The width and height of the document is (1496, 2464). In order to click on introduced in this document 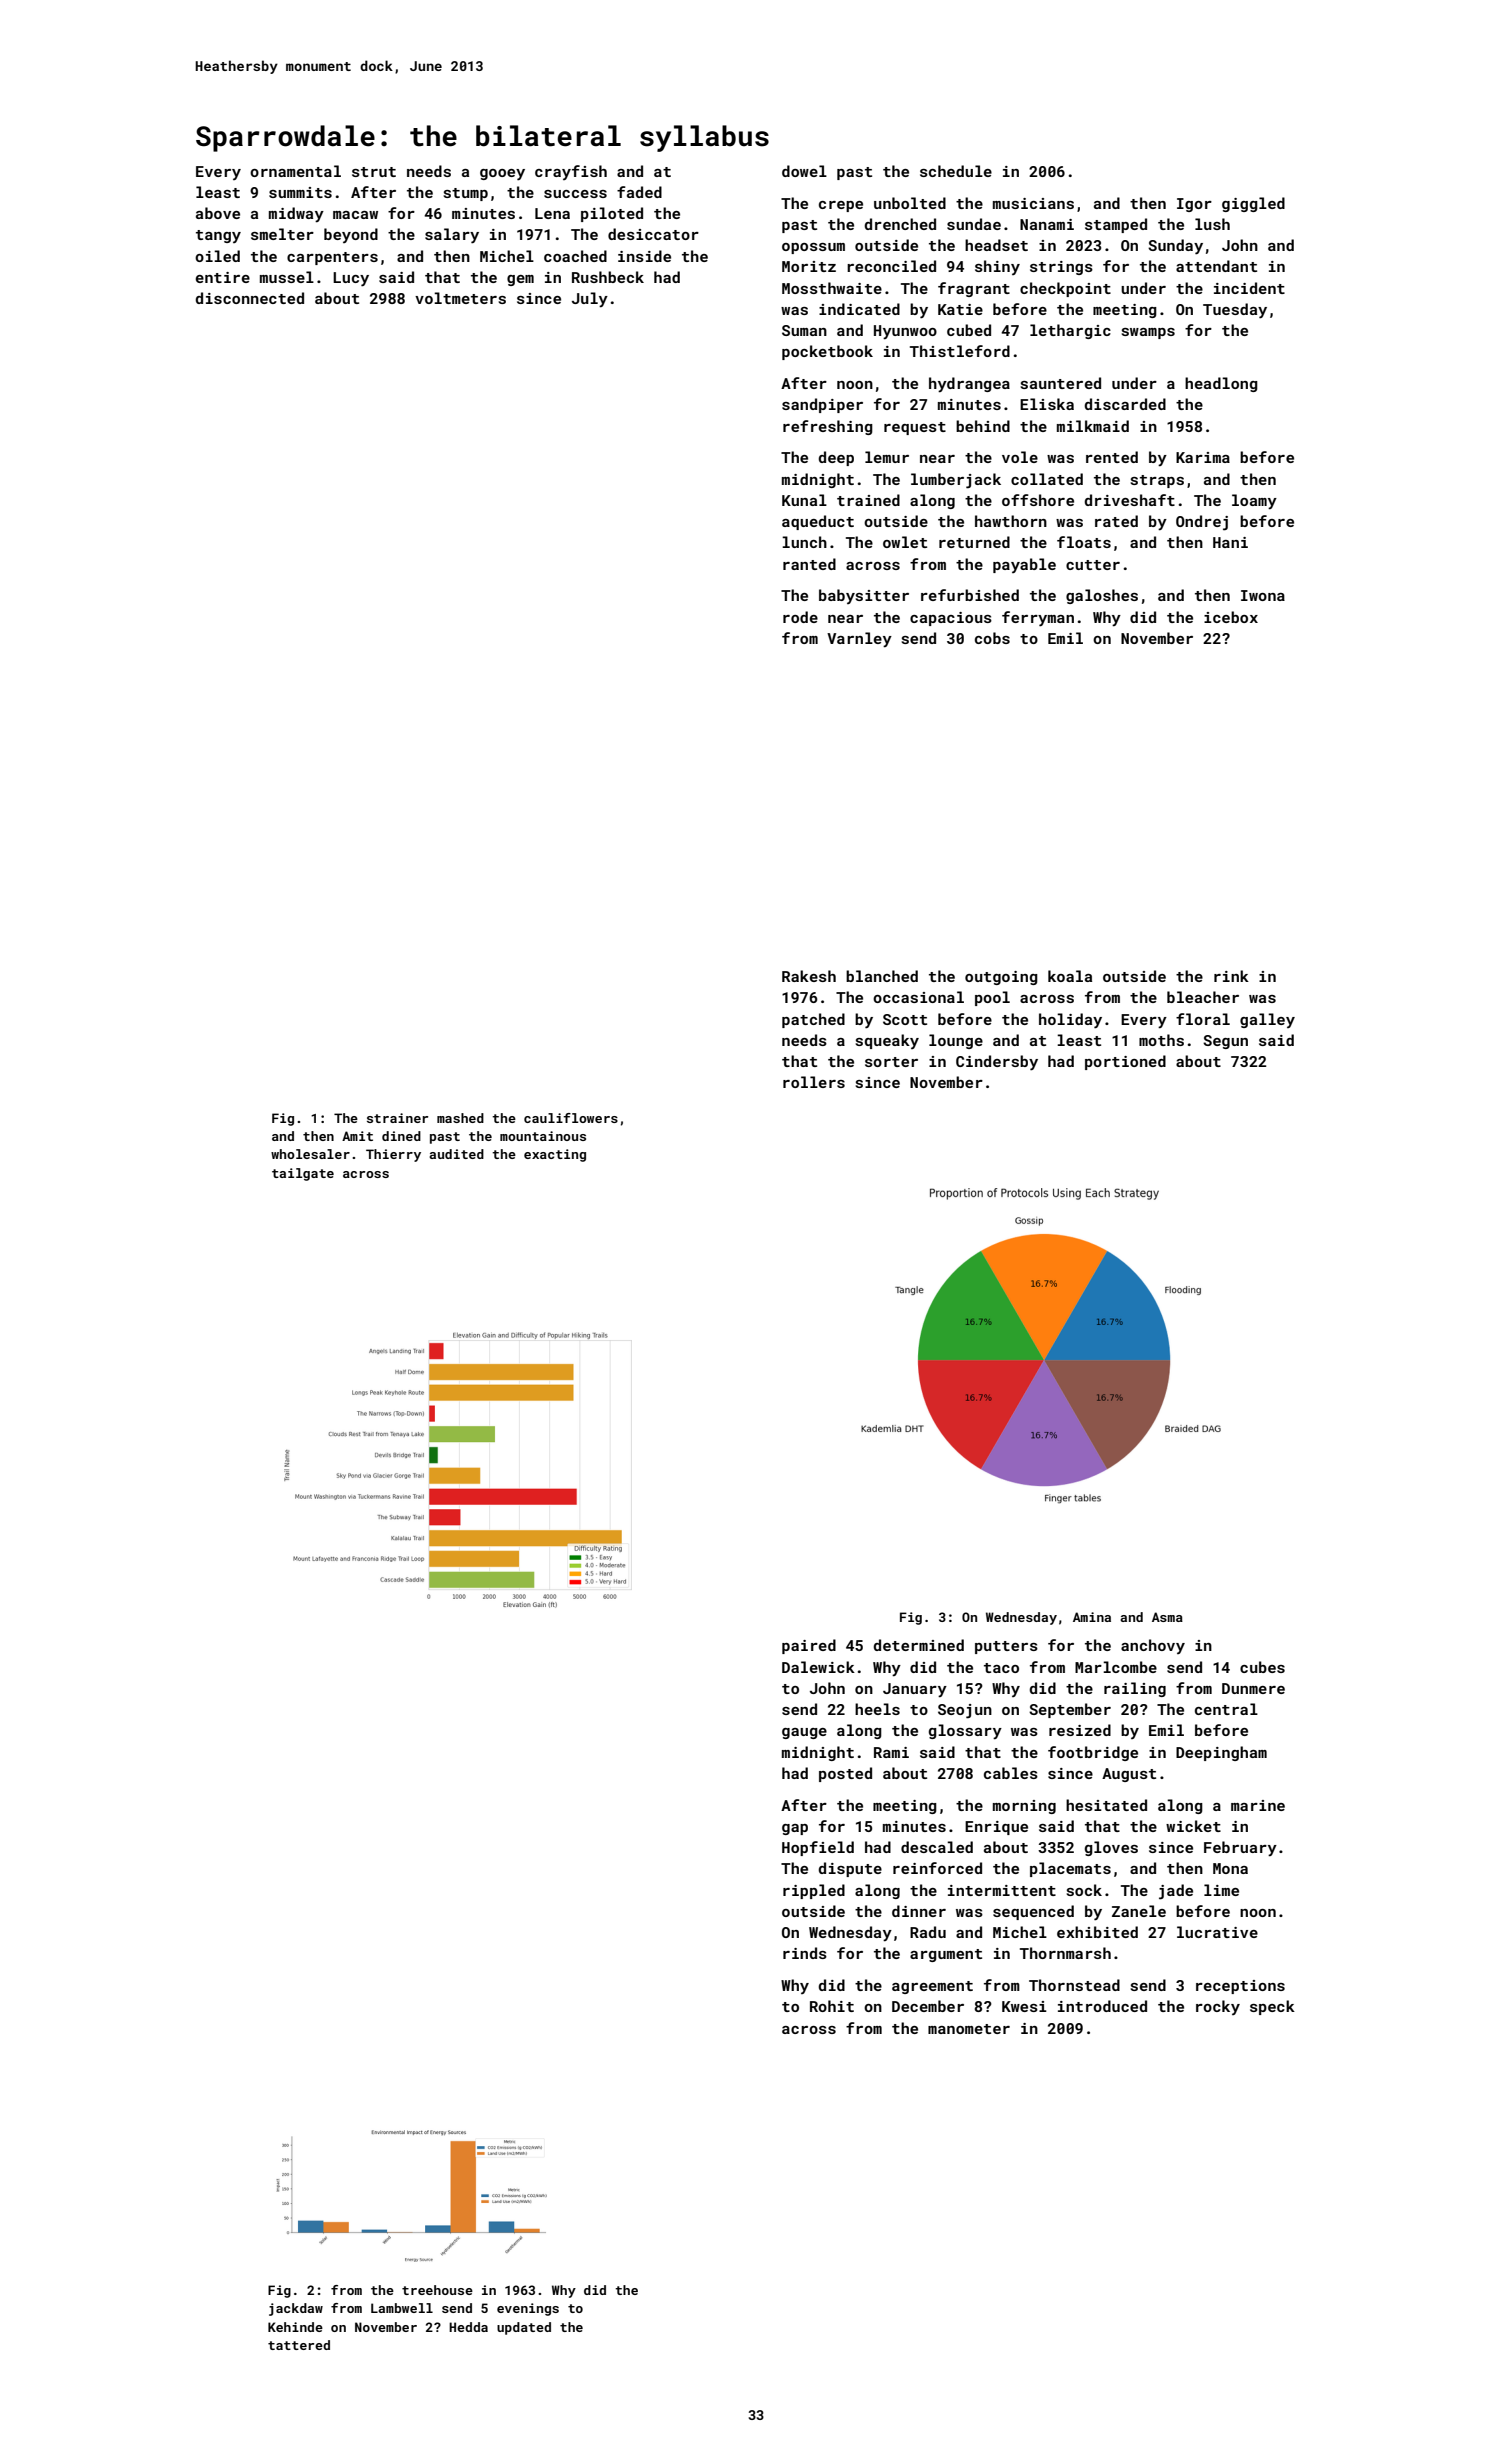, I will do `click(1102, 2006)`.
